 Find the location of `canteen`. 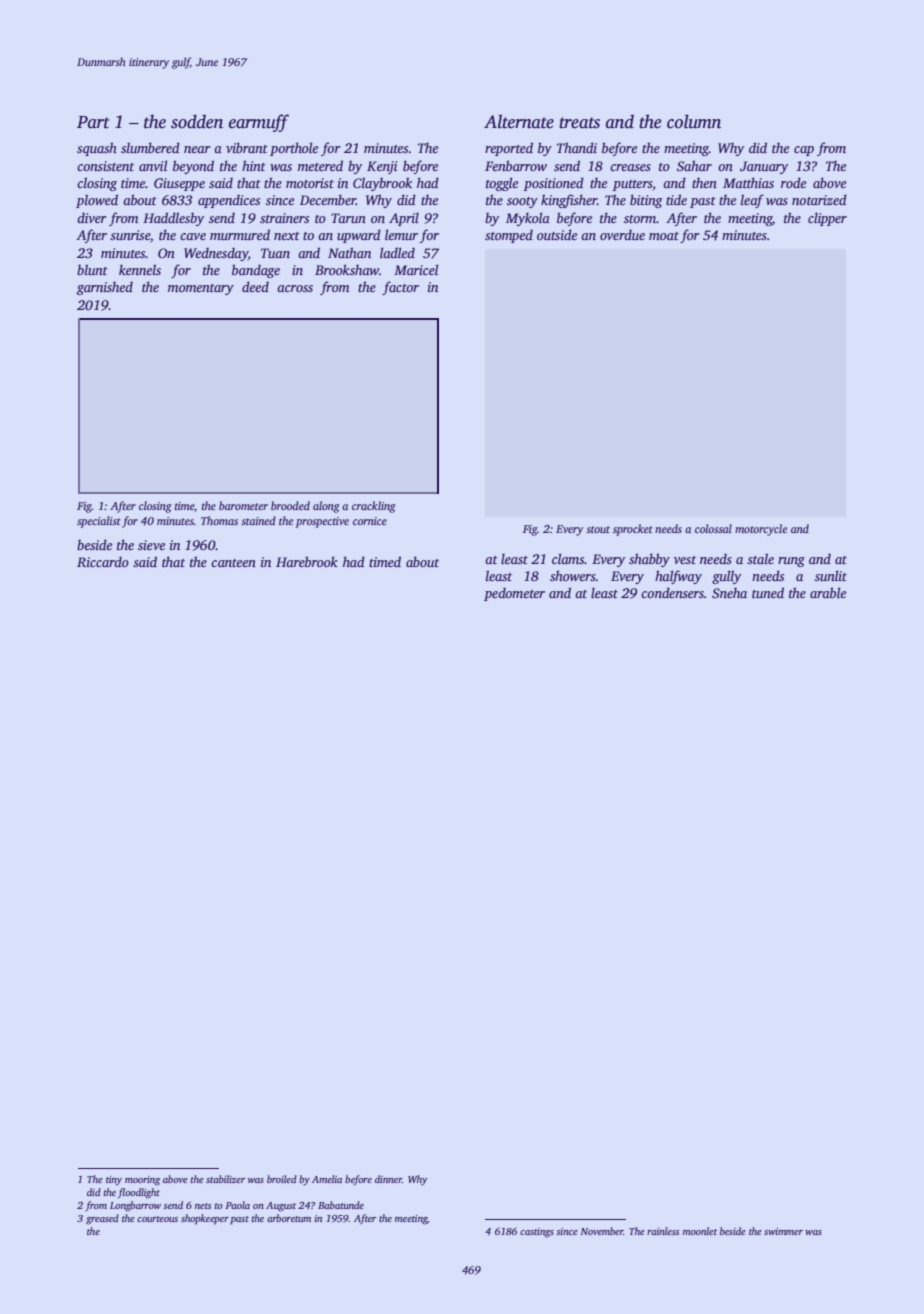

canteen is located at coordinates (233, 563).
